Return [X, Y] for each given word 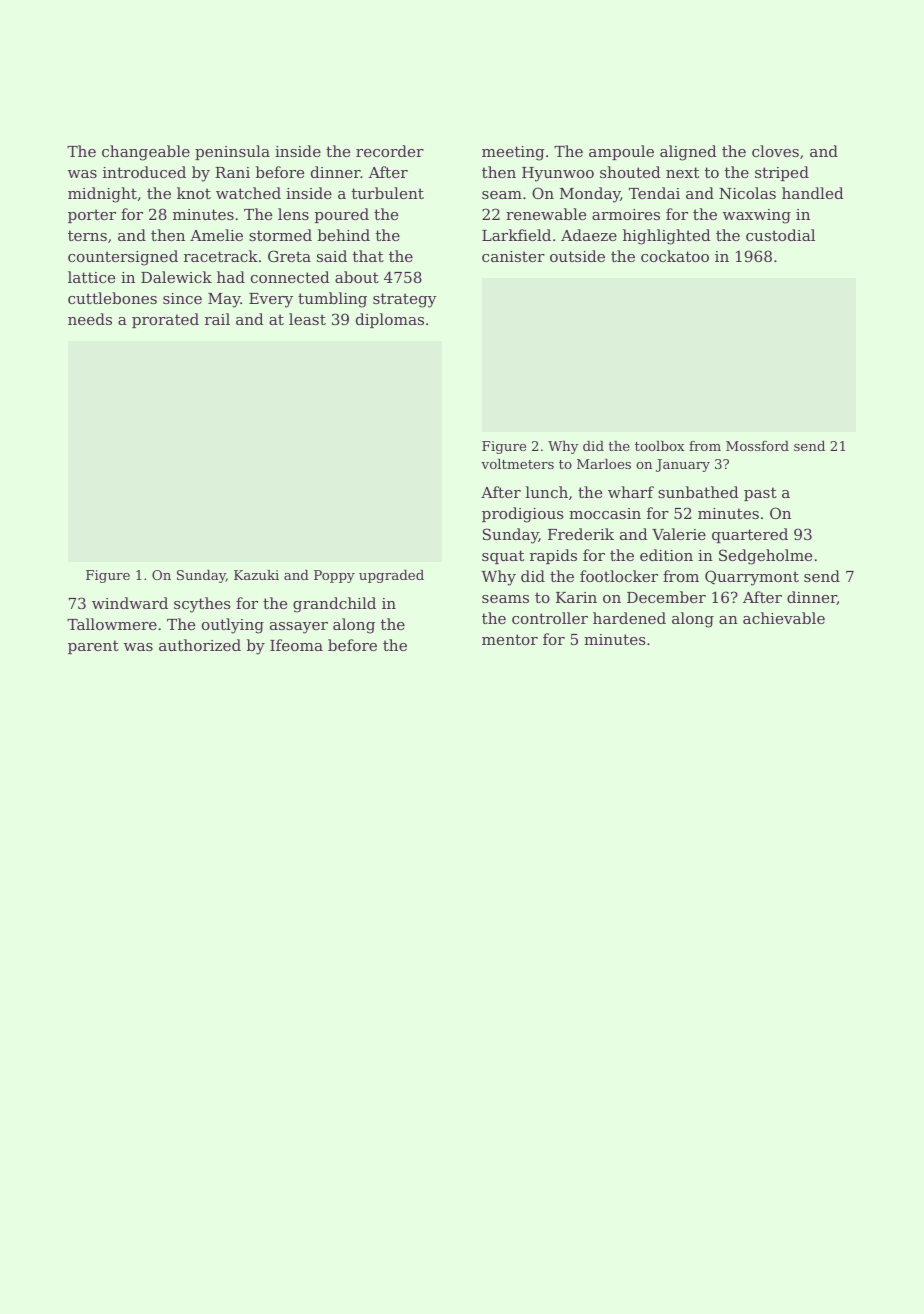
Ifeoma [296, 645]
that [368, 256]
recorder [390, 151]
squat [503, 557]
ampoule [621, 152]
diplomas [390, 320]
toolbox [660, 446]
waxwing [757, 216]
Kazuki [256, 575]
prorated [165, 320]
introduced [144, 172]
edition [666, 555]
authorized [200, 645]
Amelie [216, 235]
